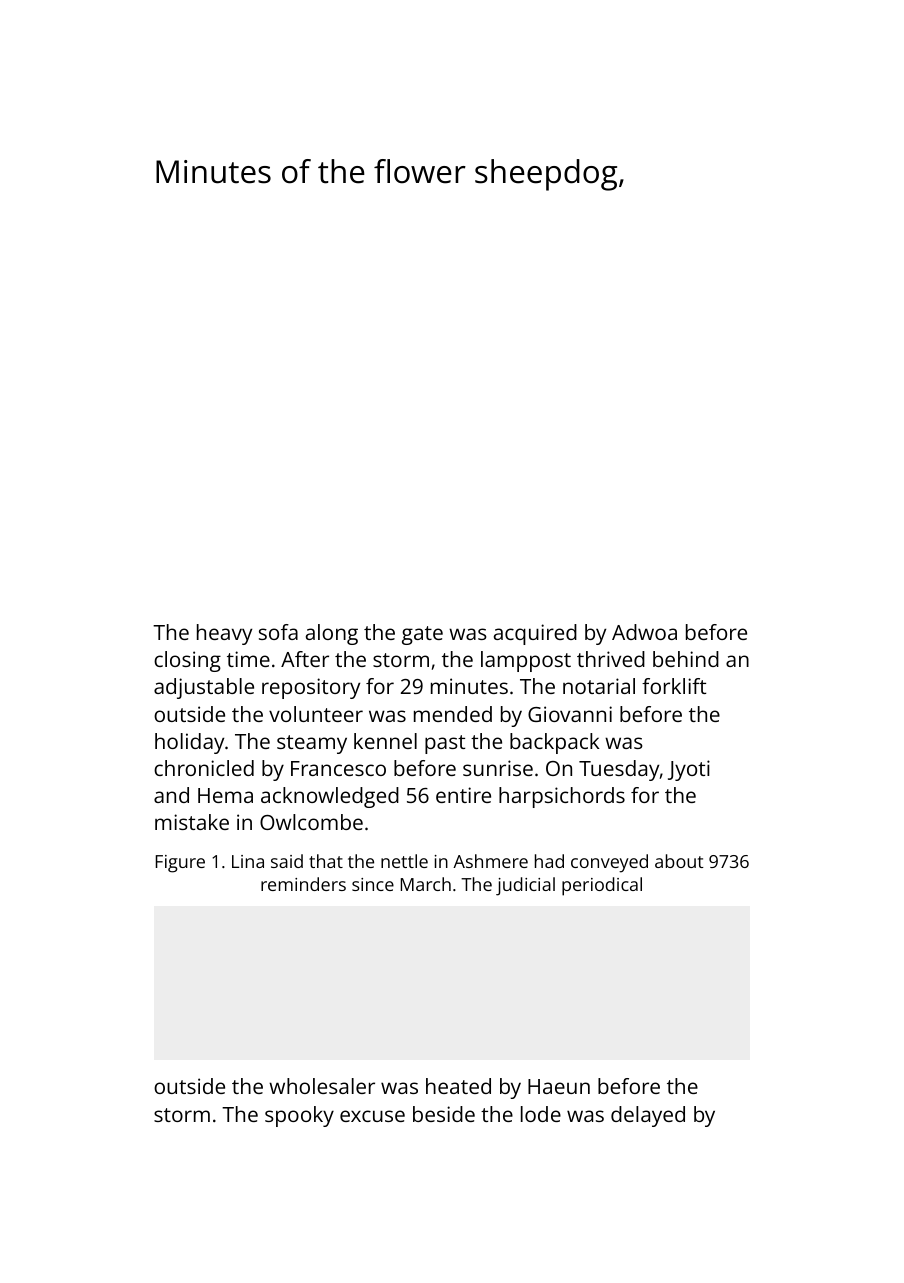 This screenshot has width=904, height=1283. Describe the element at coordinates (322, 1086) in the screenshot. I see `wholesaler` at that location.
